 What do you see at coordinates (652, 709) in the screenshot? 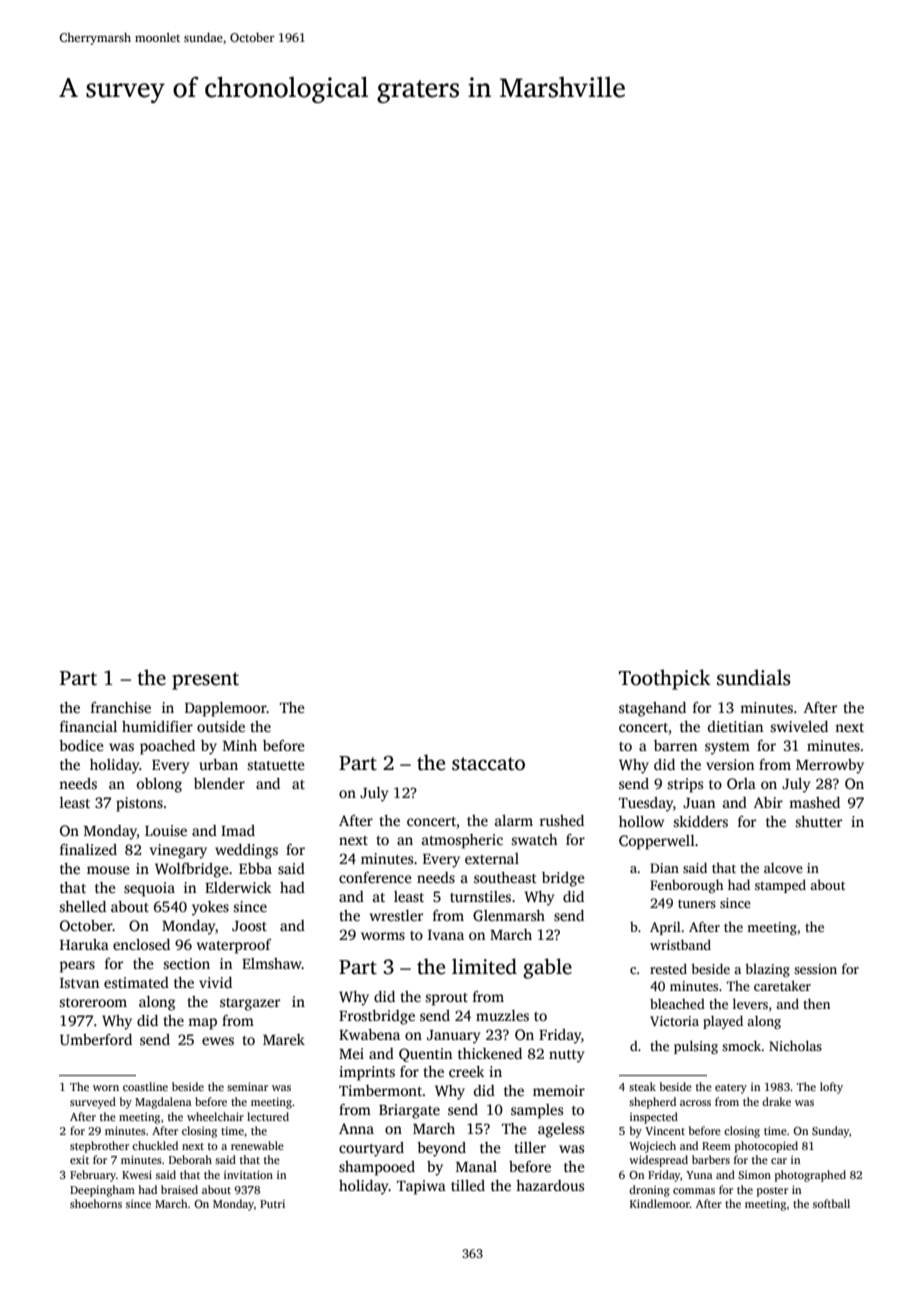
I see `stagehand` at bounding box center [652, 709].
